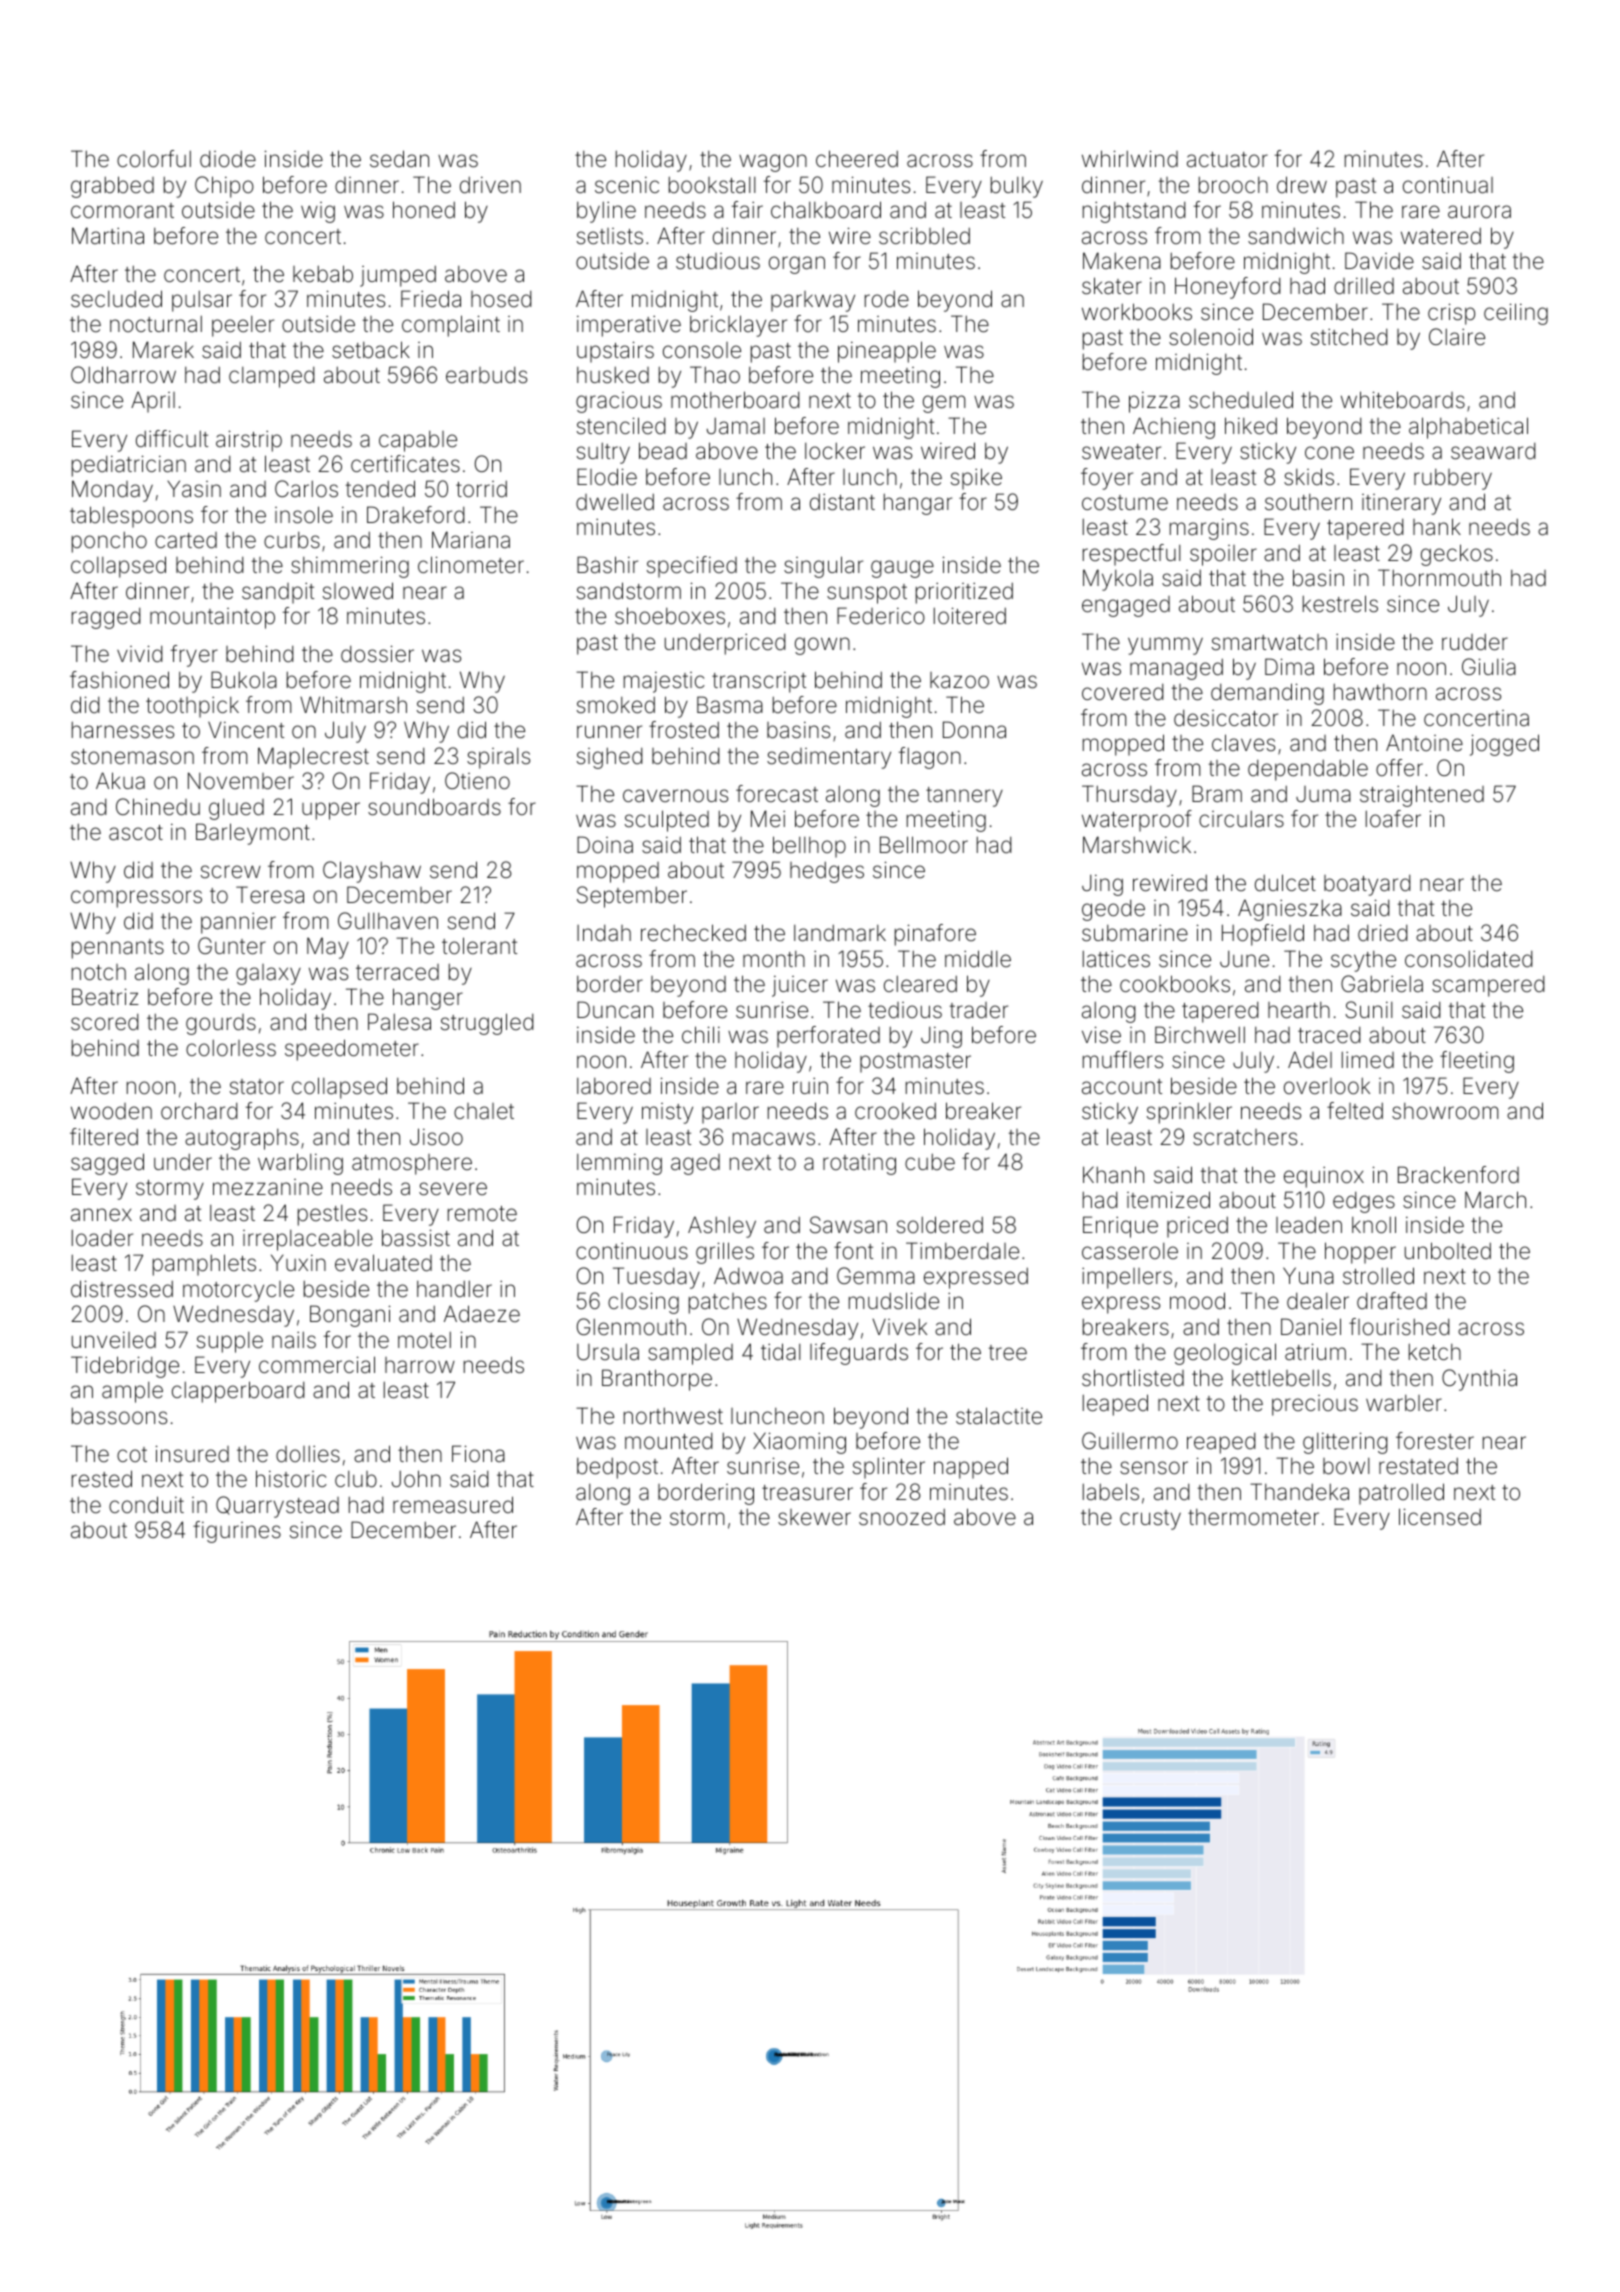 Image resolution: width=1620 pixels, height=2292 pixels. I want to click on Marshwick, so click(1137, 845).
